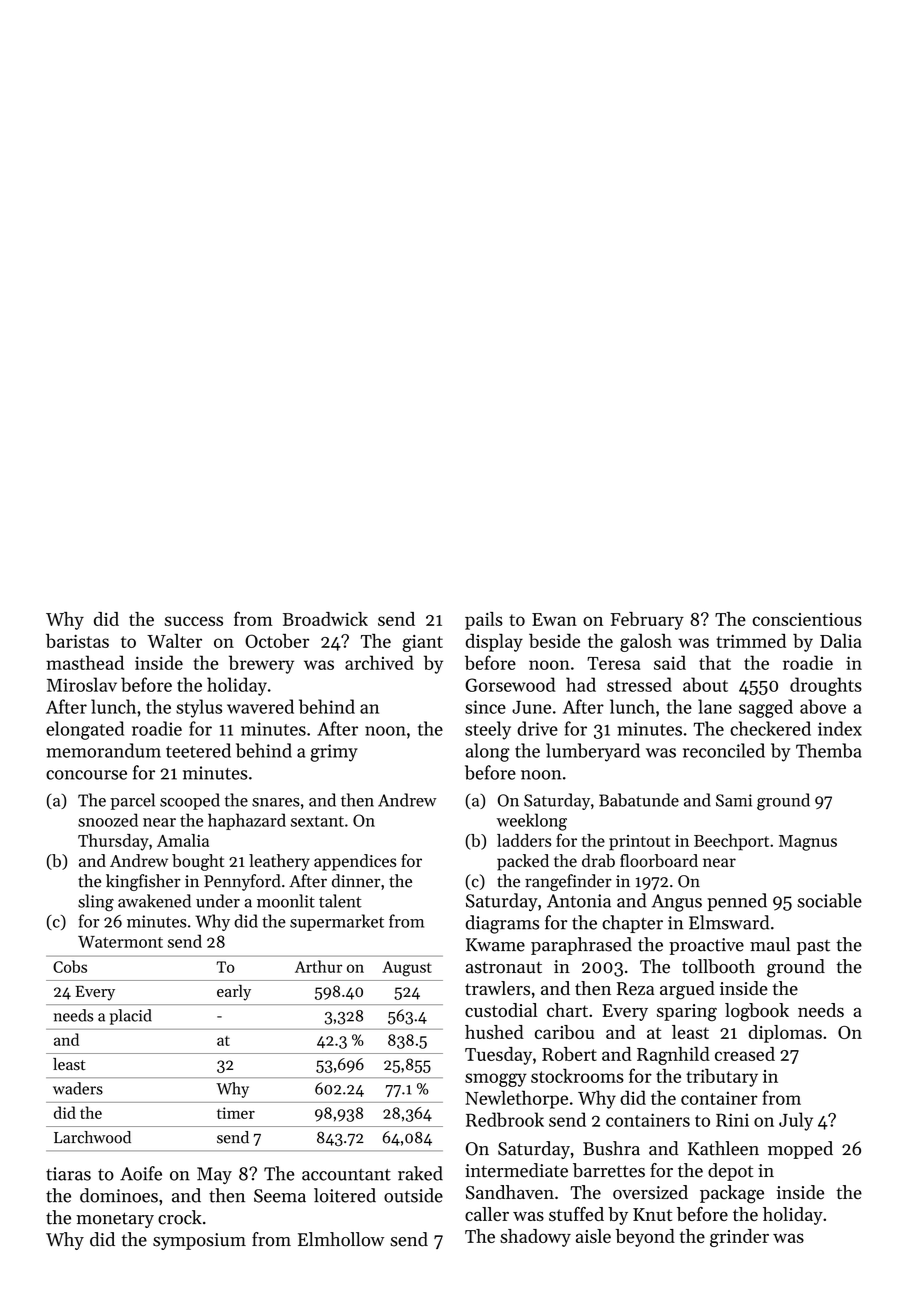  Describe the element at coordinates (484, 621) in the image. I see `pails` at that location.
